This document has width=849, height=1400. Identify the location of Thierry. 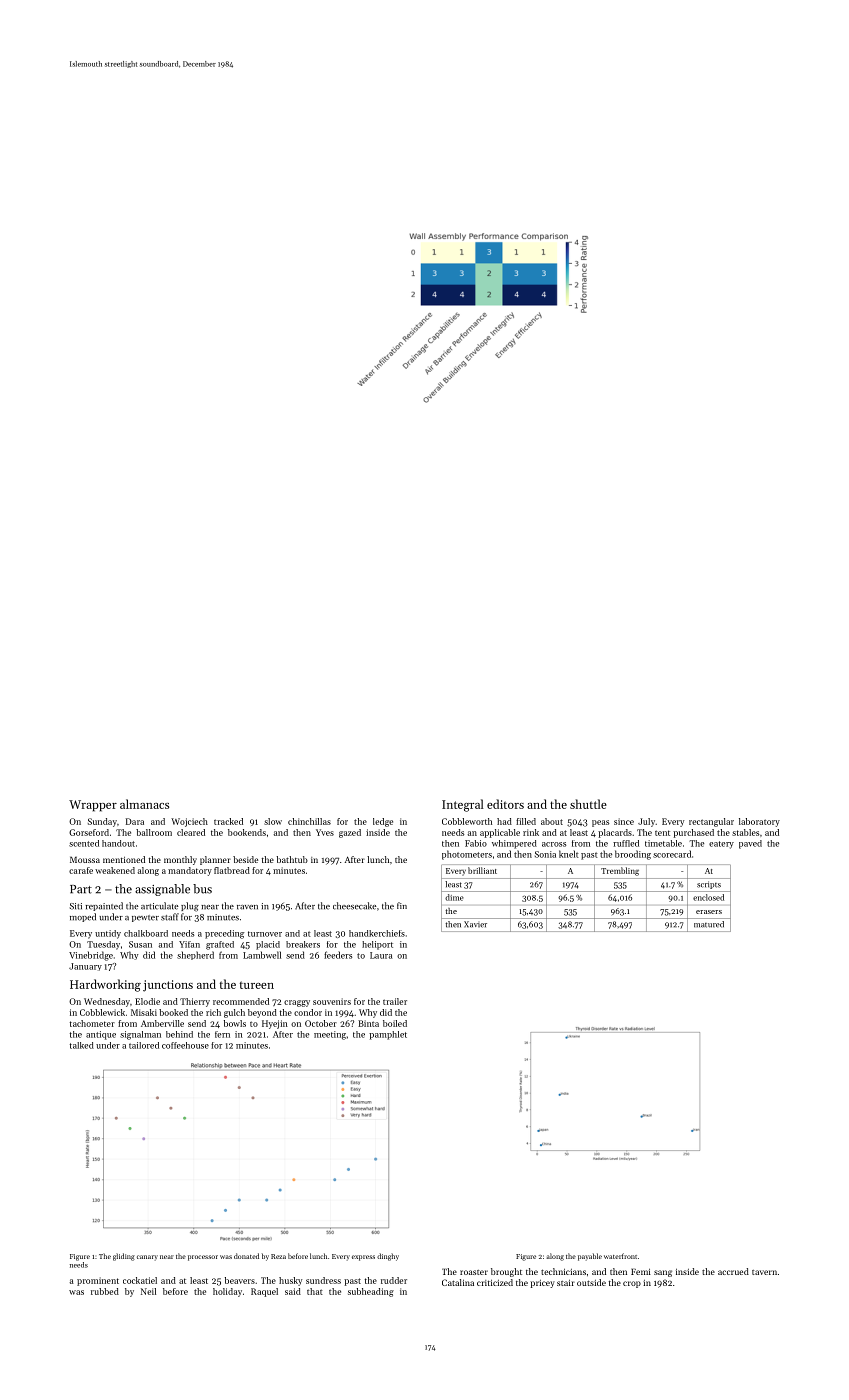
(195, 1002).
